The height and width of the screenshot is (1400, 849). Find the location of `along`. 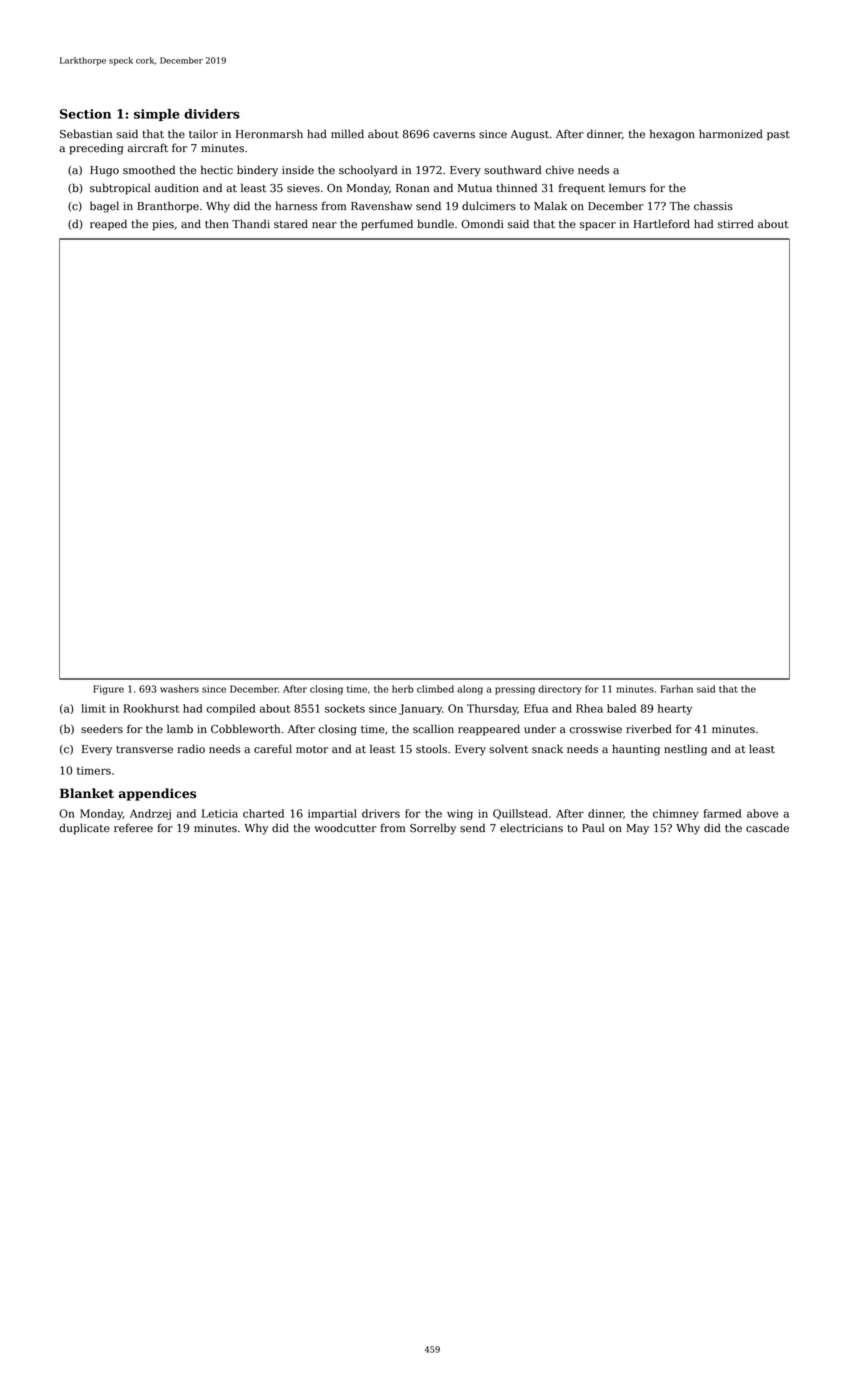

along is located at coordinates (470, 690).
